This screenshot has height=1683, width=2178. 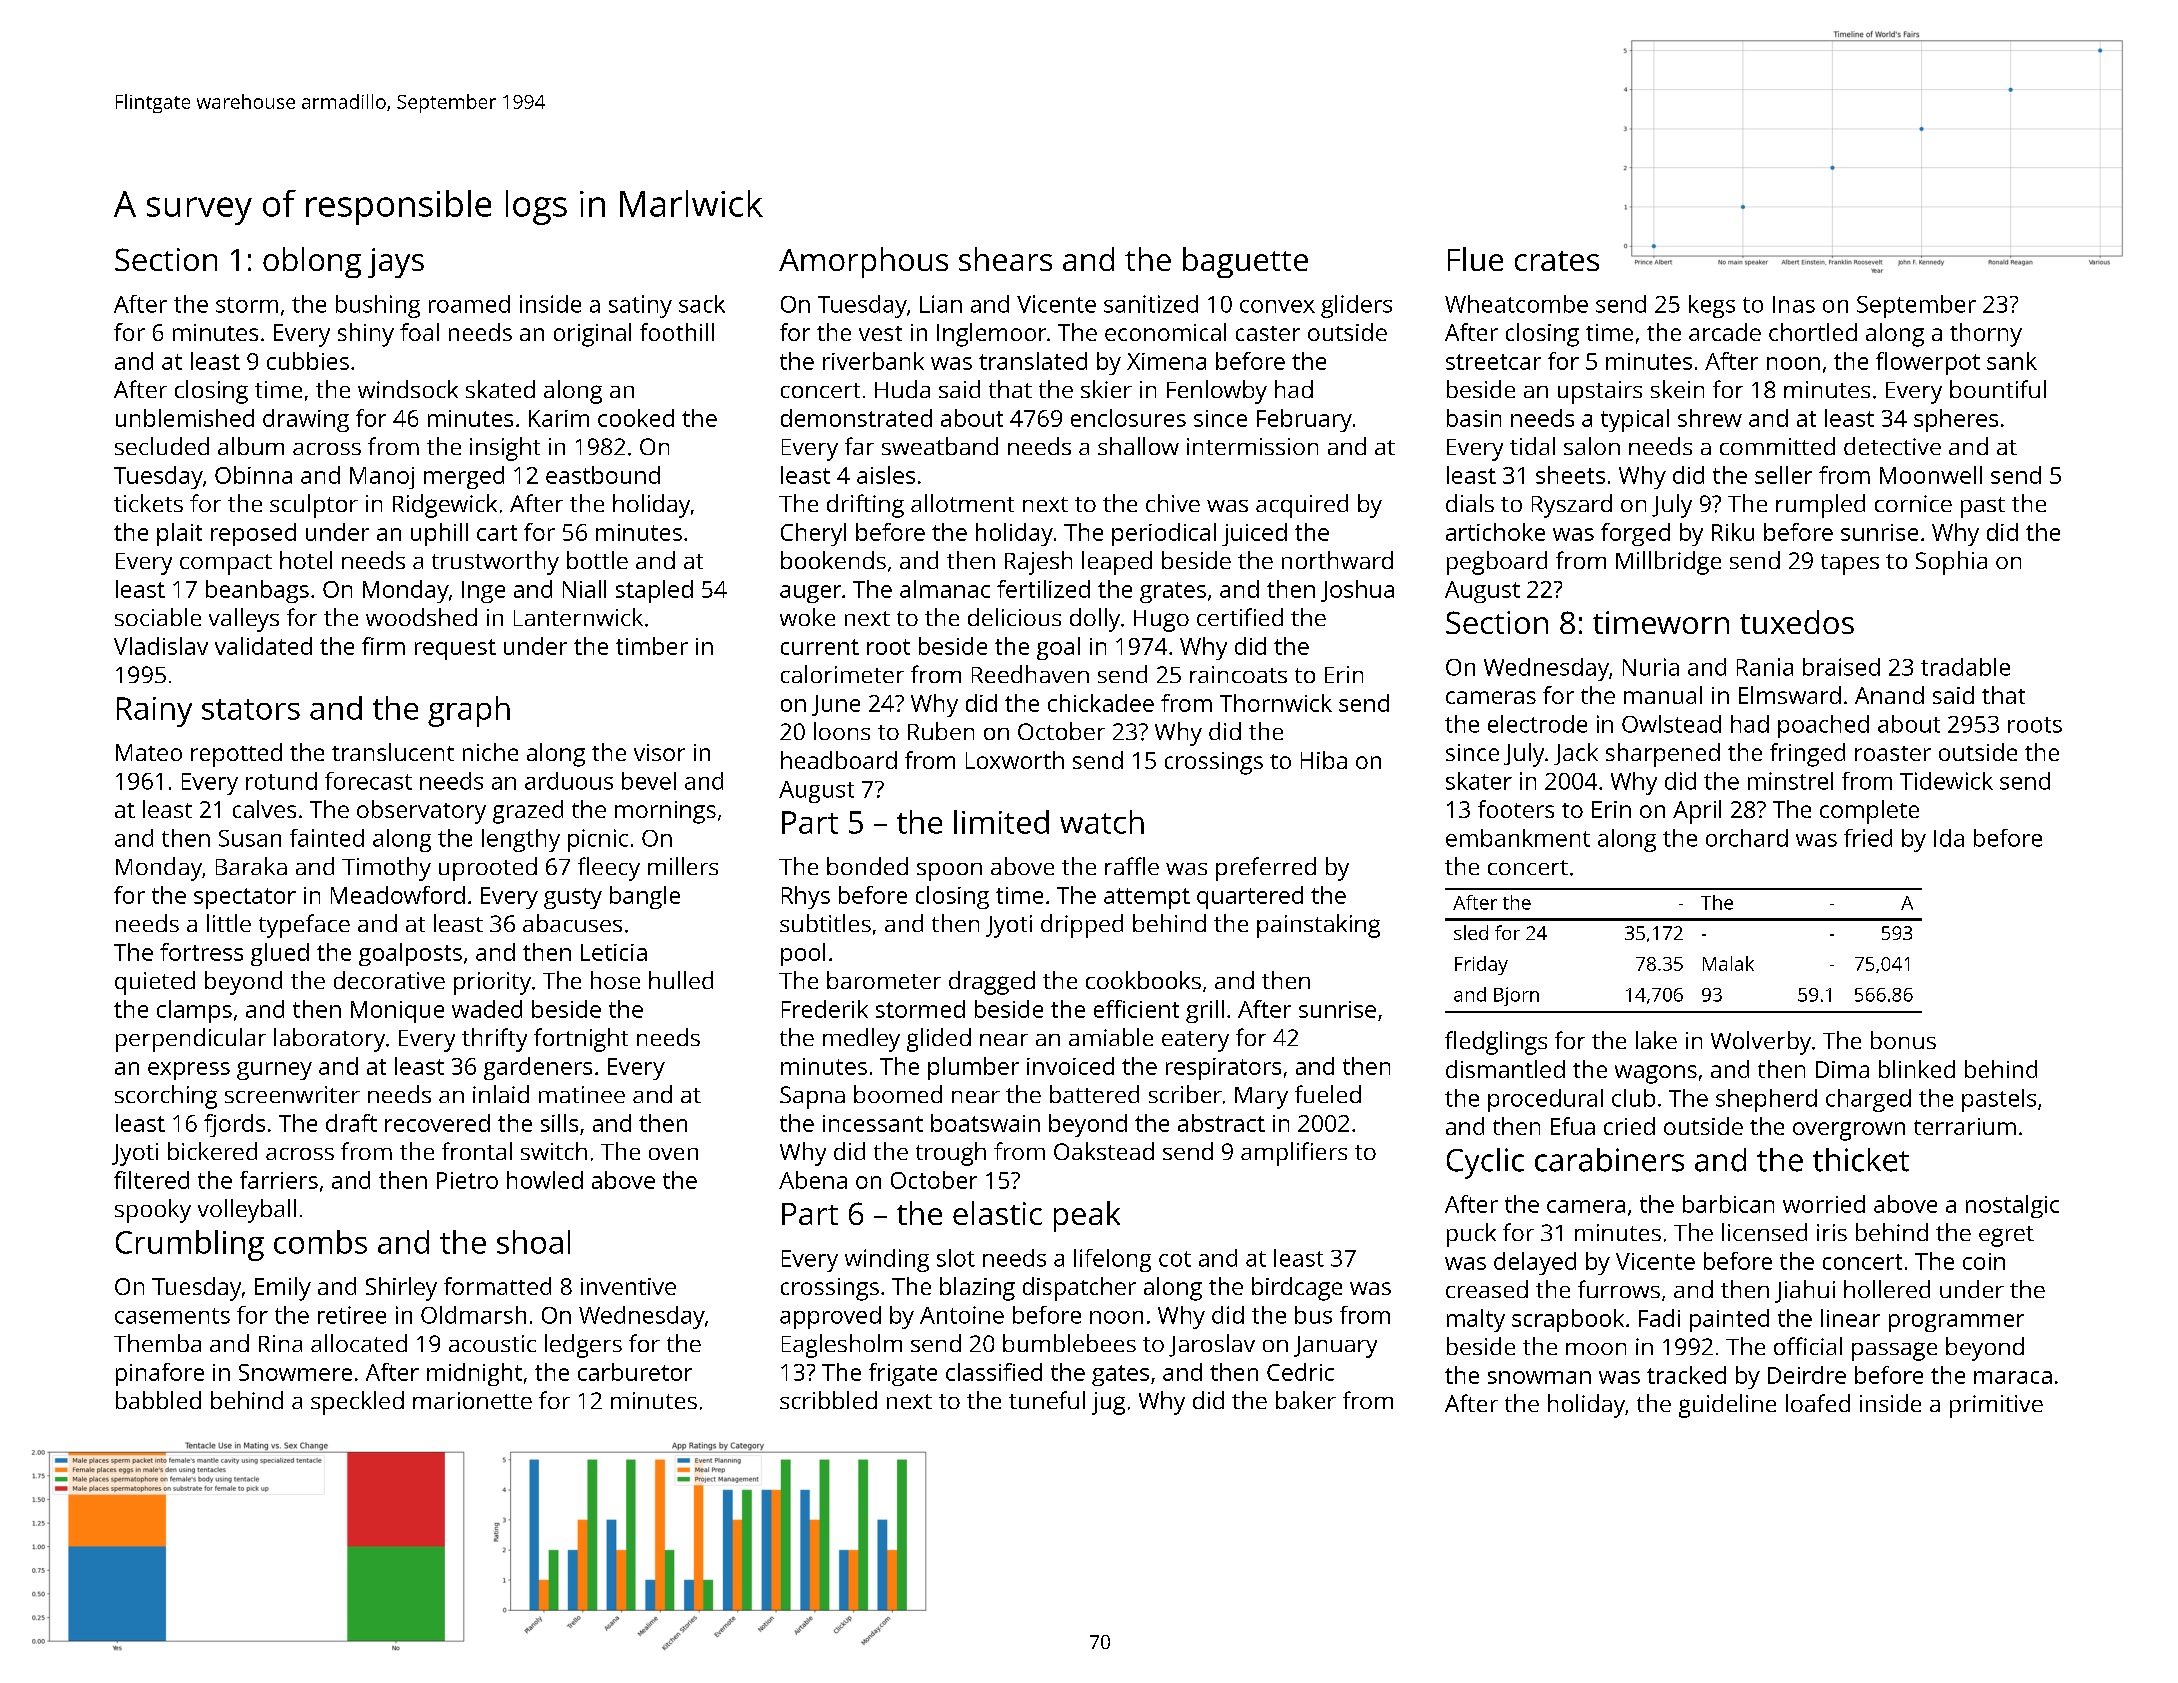 I want to click on bottle, so click(x=597, y=560).
